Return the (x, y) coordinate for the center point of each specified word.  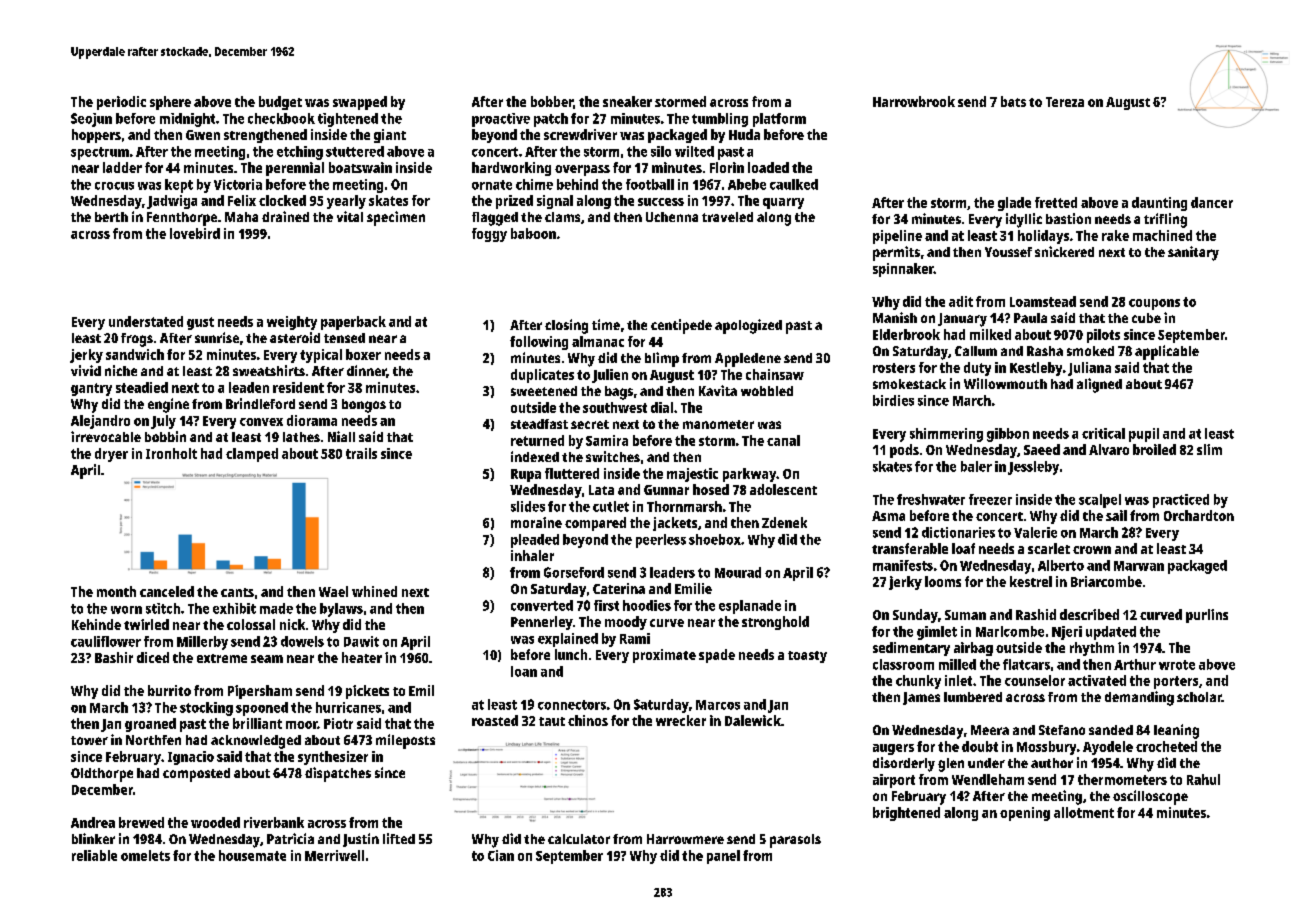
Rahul (1203, 779)
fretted (1056, 202)
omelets (145, 855)
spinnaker (903, 270)
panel (723, 857)
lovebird (195, 233)
